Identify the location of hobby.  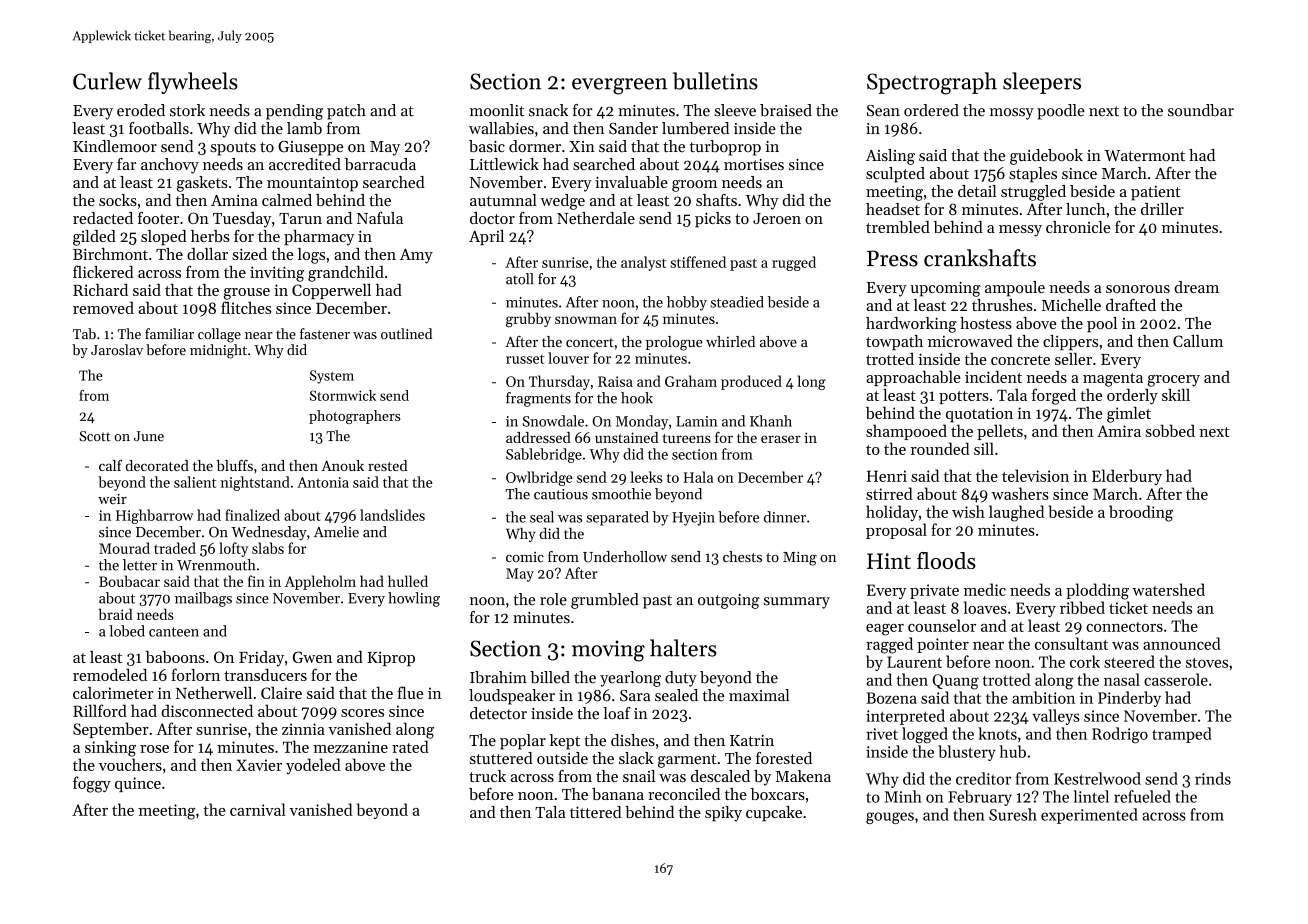
(687, 303).
